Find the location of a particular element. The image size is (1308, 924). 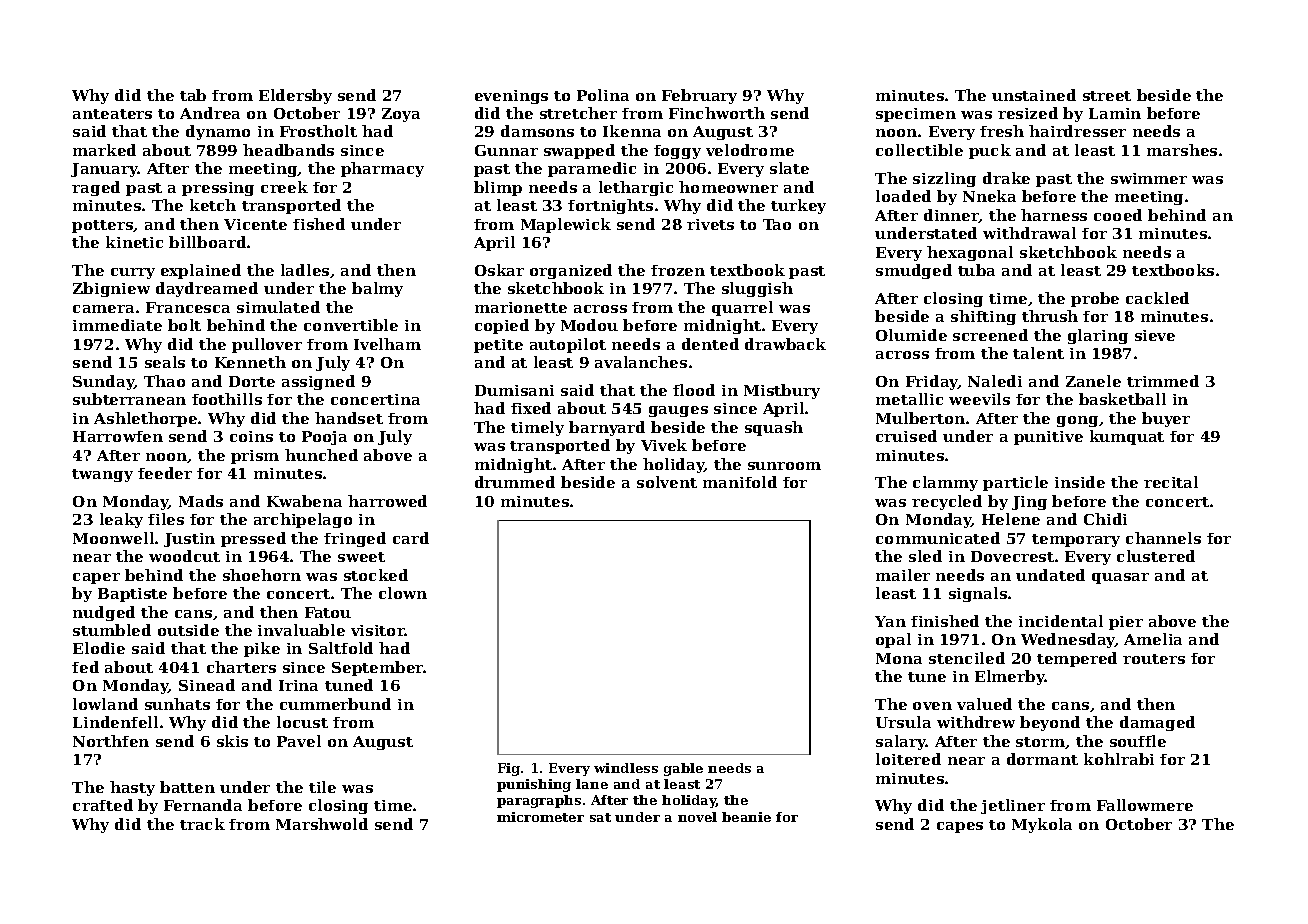

Marshwold is located at coordinates (322, 824).
